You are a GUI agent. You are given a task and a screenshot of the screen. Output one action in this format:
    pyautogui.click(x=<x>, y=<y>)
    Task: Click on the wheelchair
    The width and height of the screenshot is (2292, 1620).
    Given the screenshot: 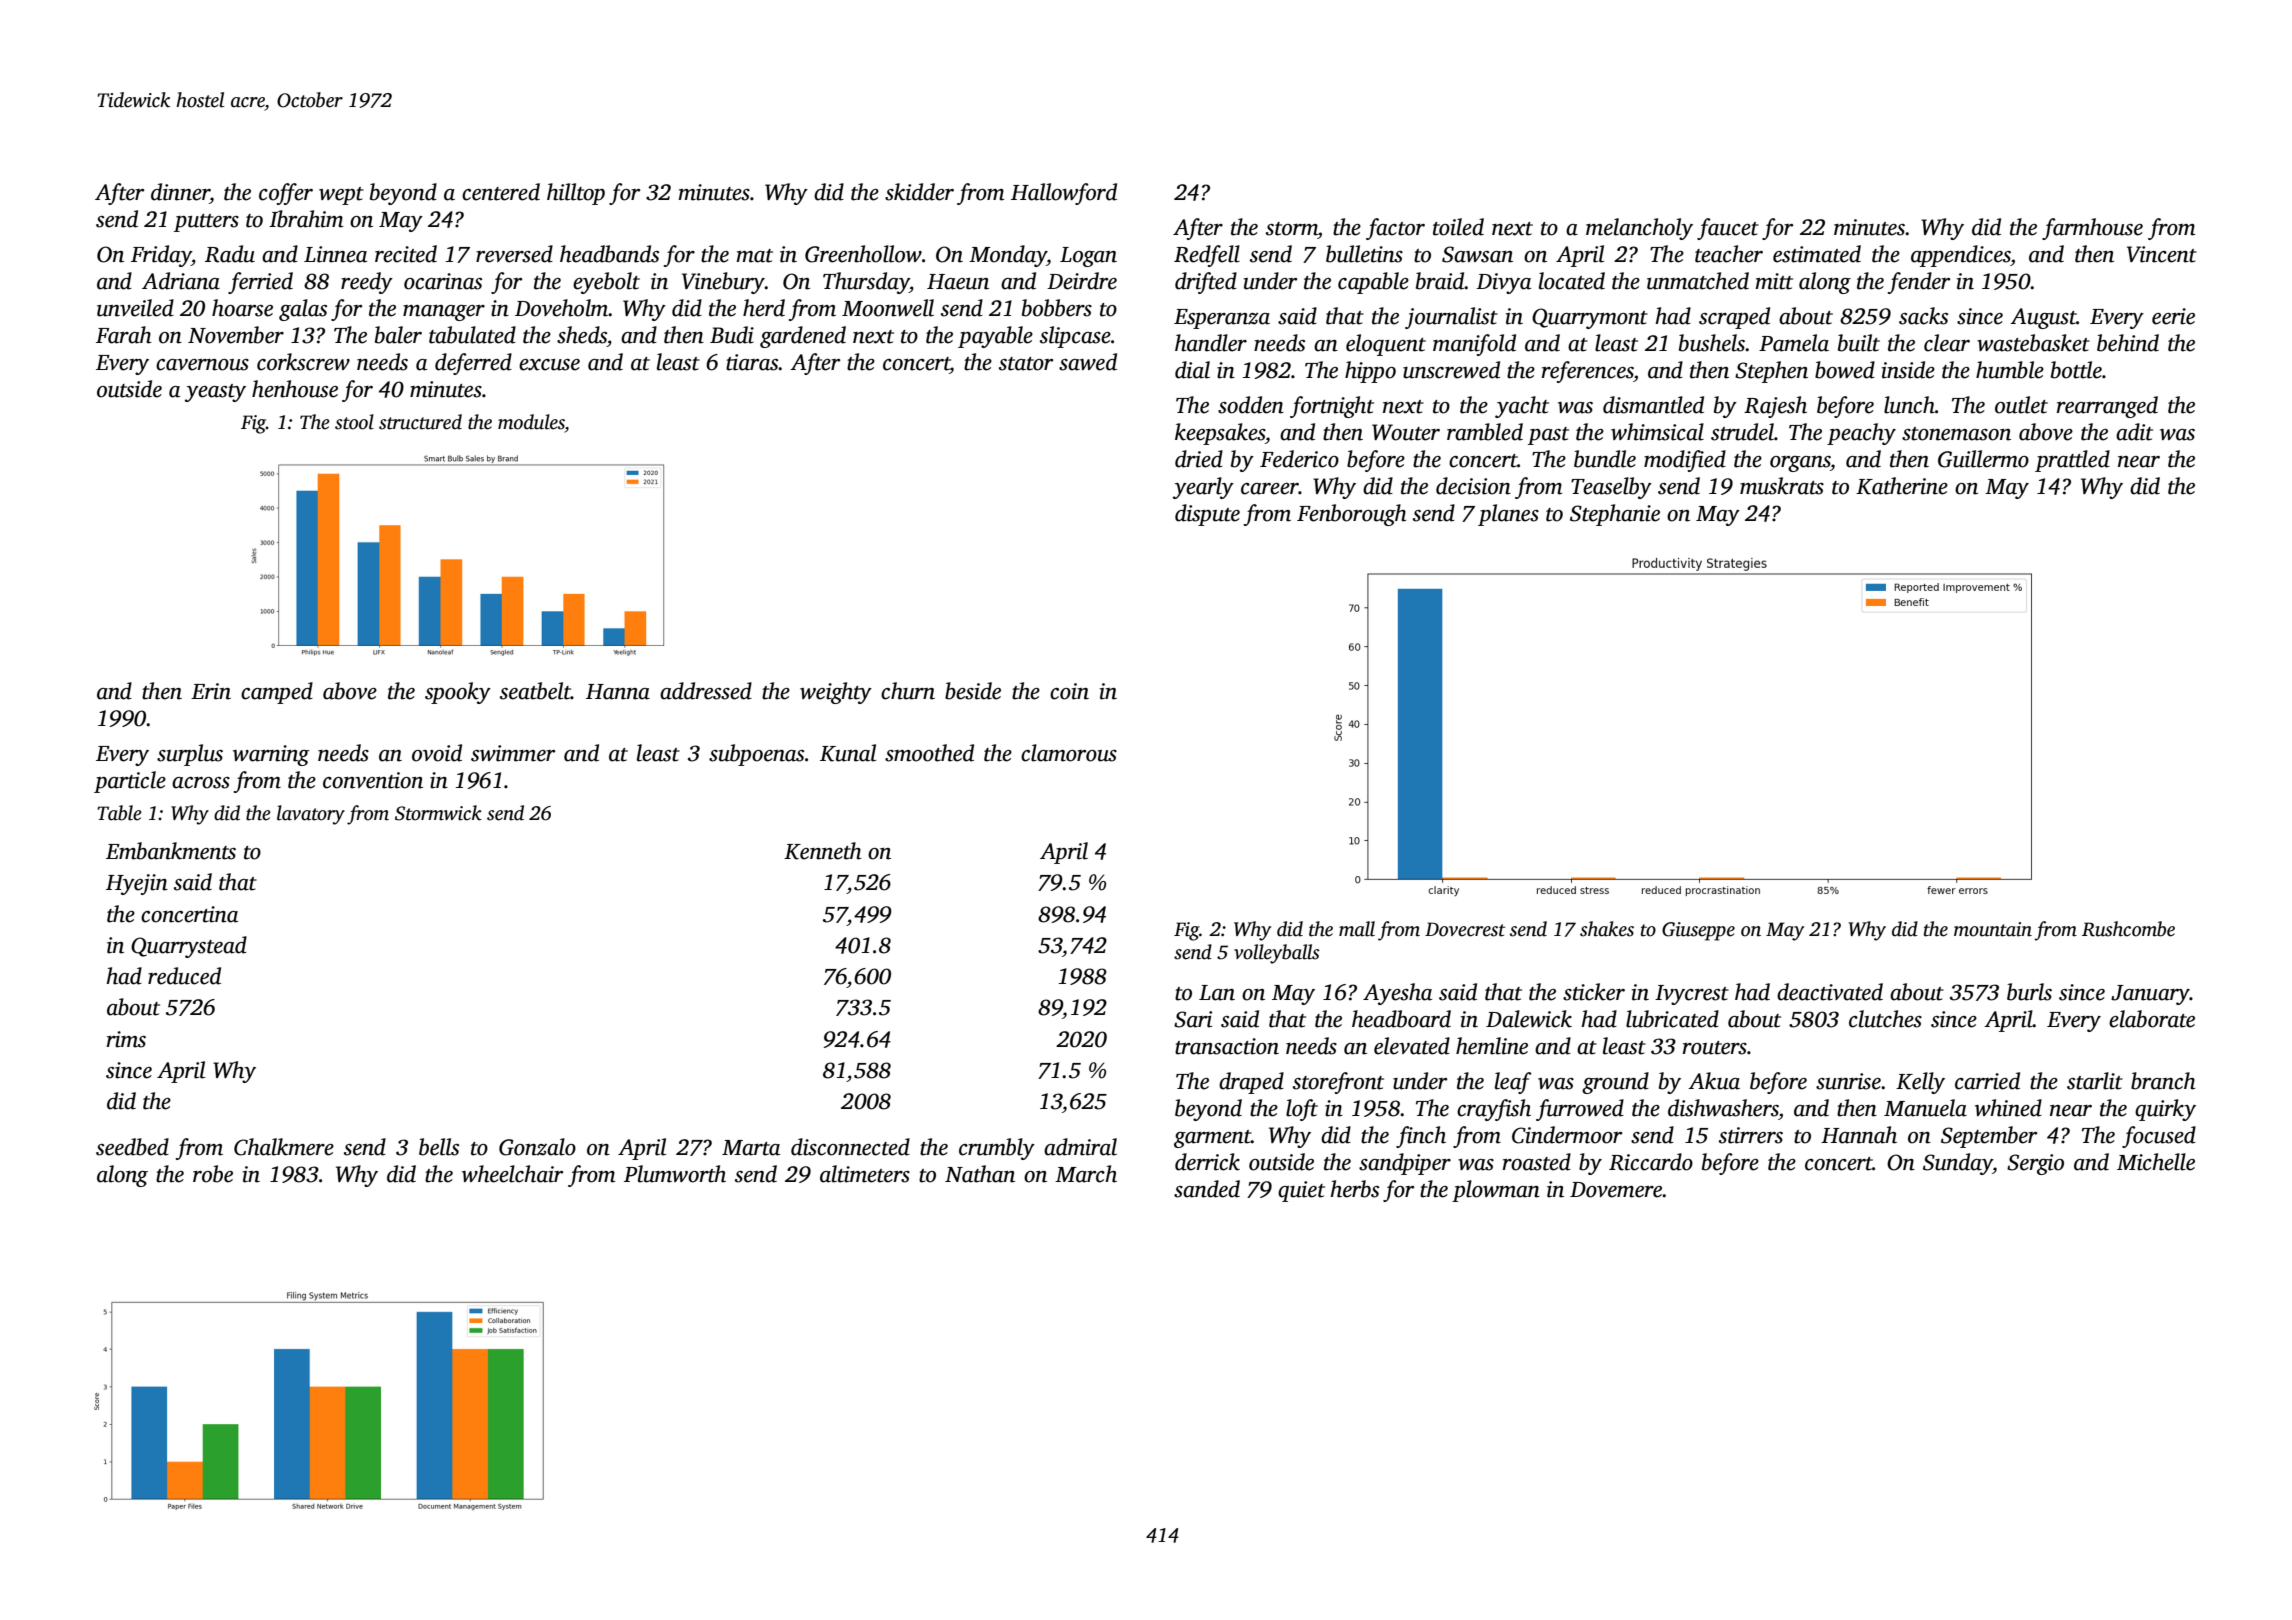 What is the action you would take?
    pyautogui.click(x=512, y=1174)
